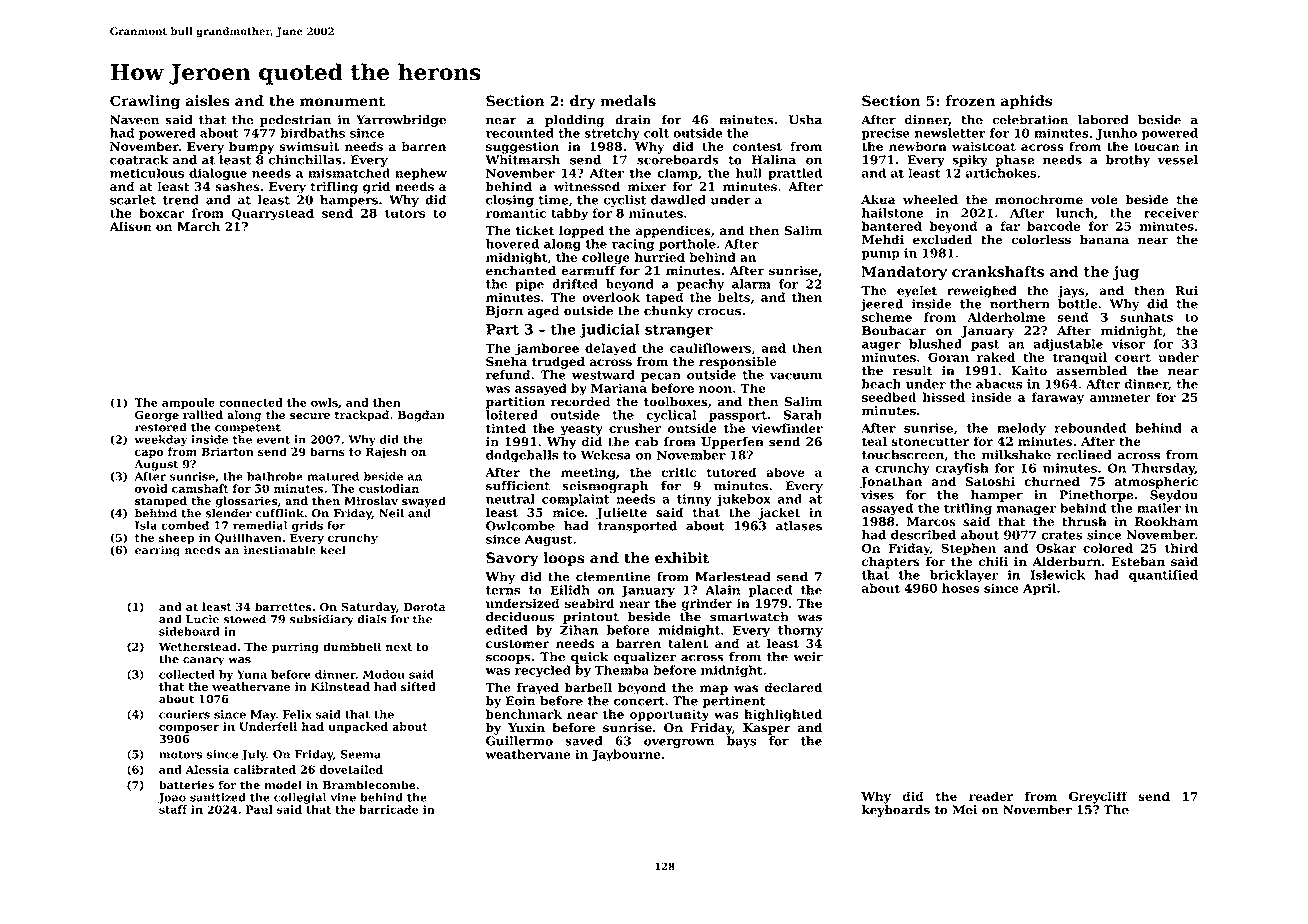 The image size is (1308, 924). Describe the element at coordinates (896, 811) in the screenshot. I see `keyboards` at that location.
